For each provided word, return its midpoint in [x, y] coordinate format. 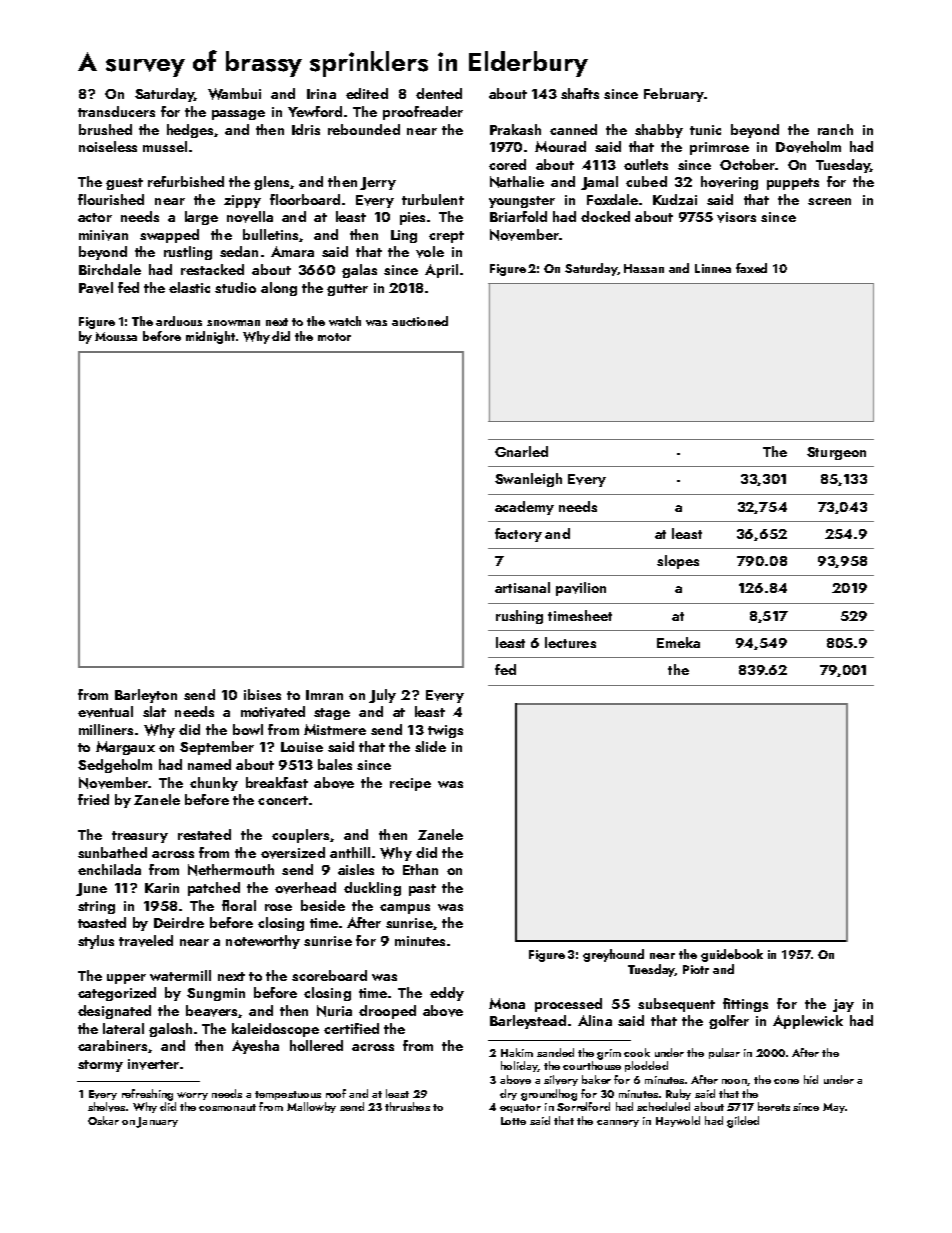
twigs [445, 731]
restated [204, 834]
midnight [210, 337]
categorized [117, 994]
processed [568, 1005]
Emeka [678, 642]
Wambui [234, 94]
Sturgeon [836, 453]
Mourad [560, 146]
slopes [678, 562]
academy [524, 508]
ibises [262, 694]
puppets [793, 184]
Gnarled [521, 451]
